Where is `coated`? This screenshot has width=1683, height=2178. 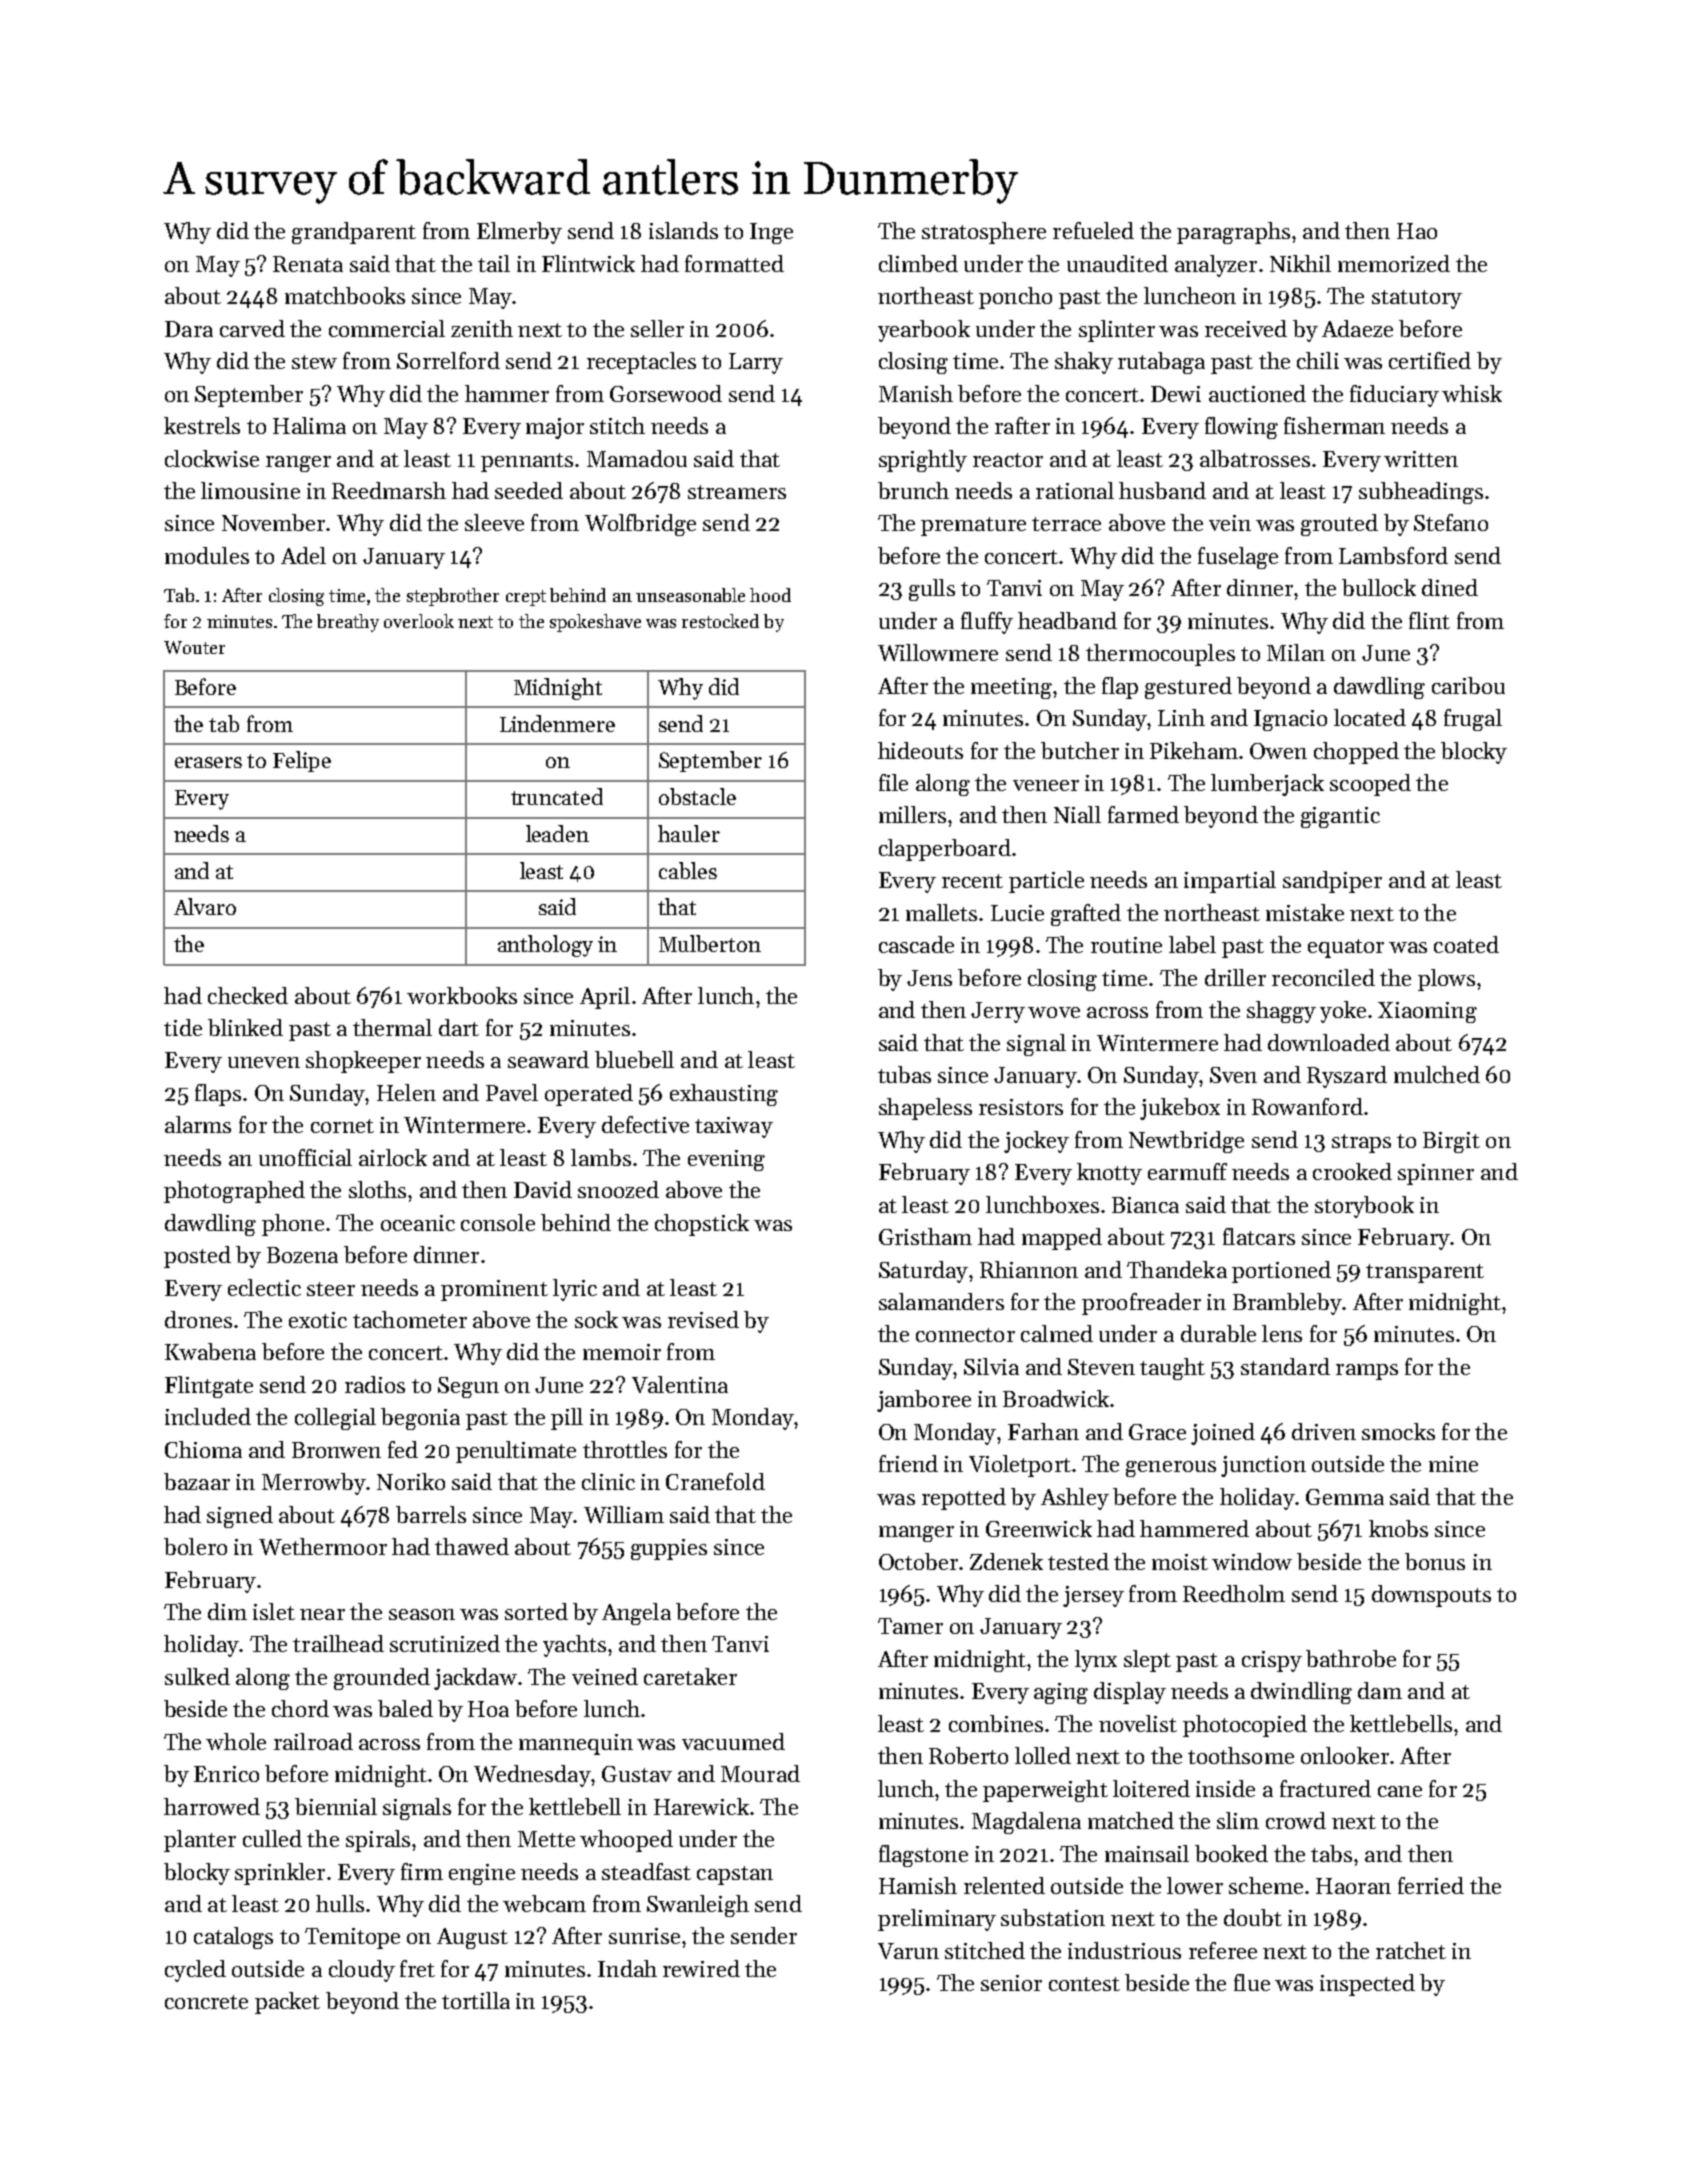 coated is located at coordinates (1466, 944).
